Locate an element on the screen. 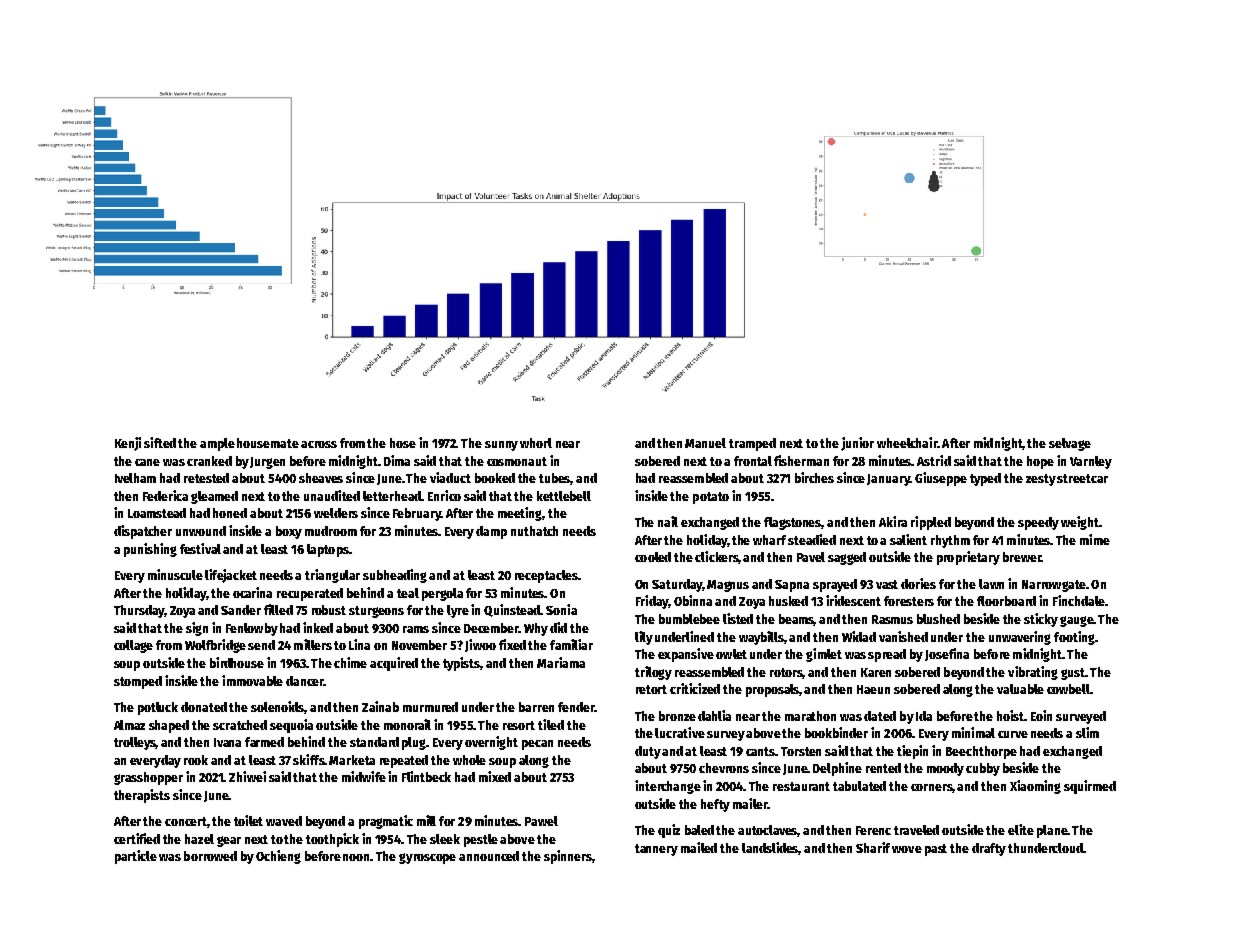  cowbell is located at coordinates (1068, 689).
